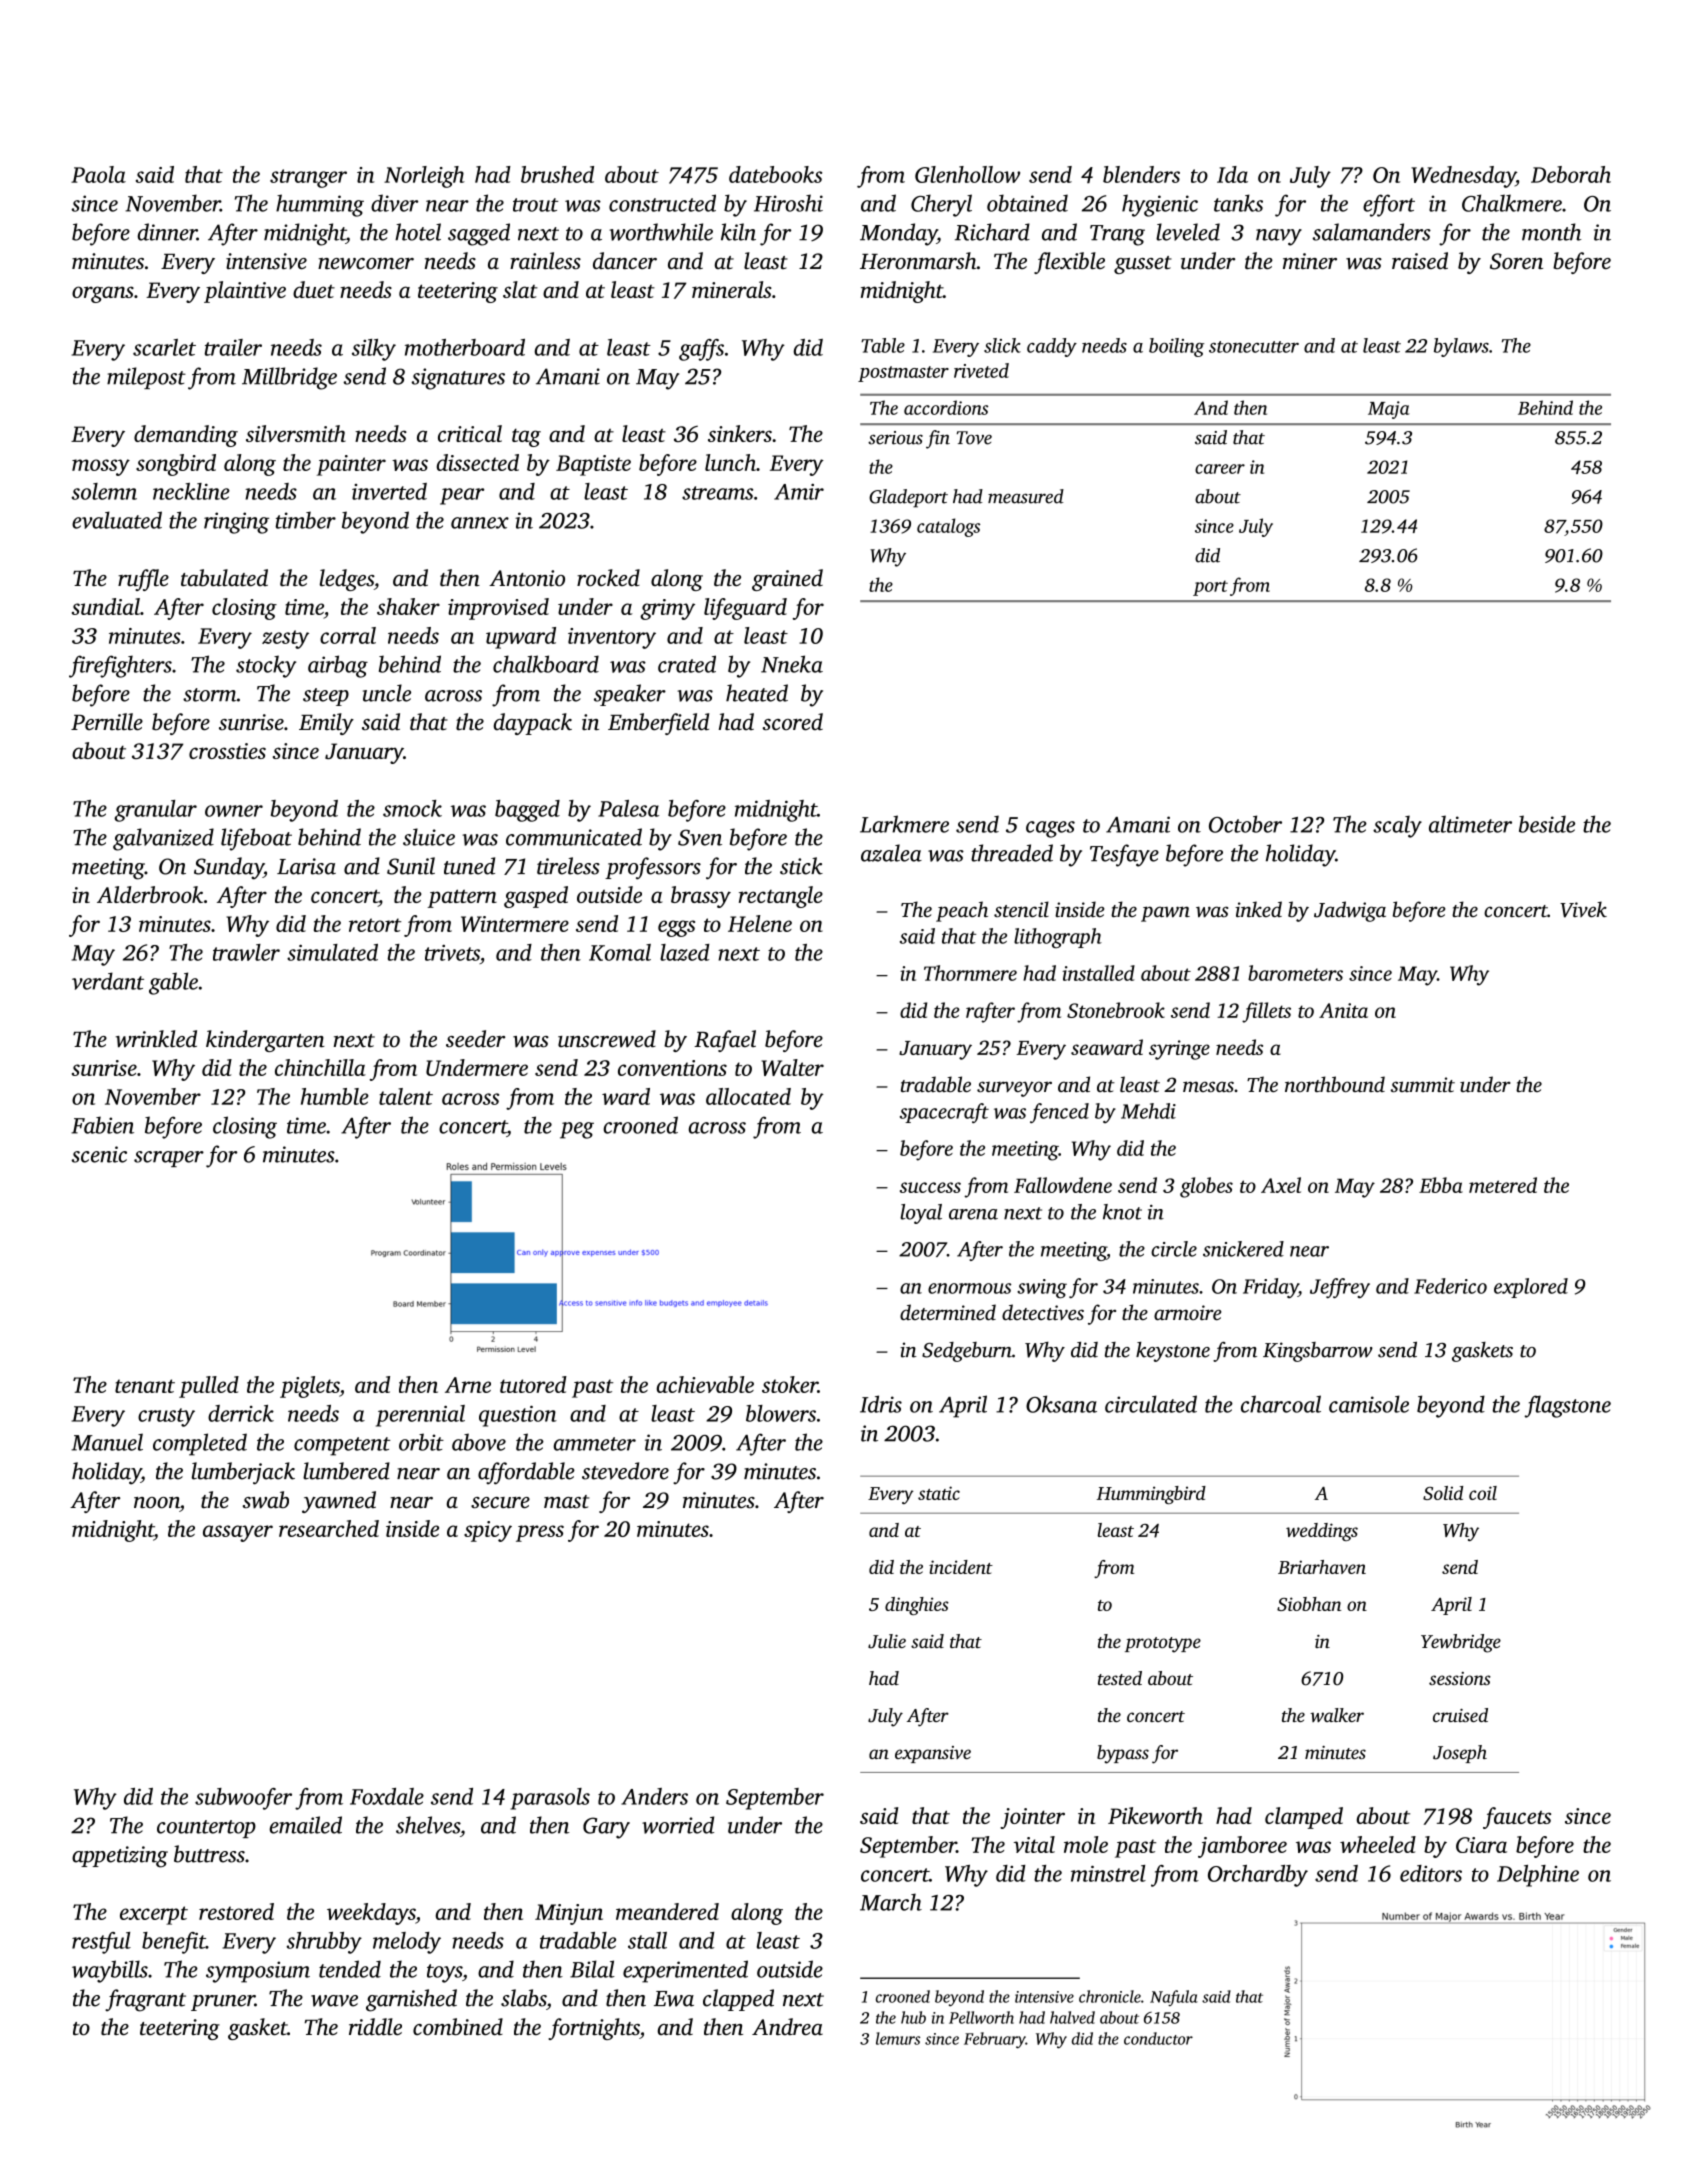  I want to click on firefighters, so click(120, 666).
